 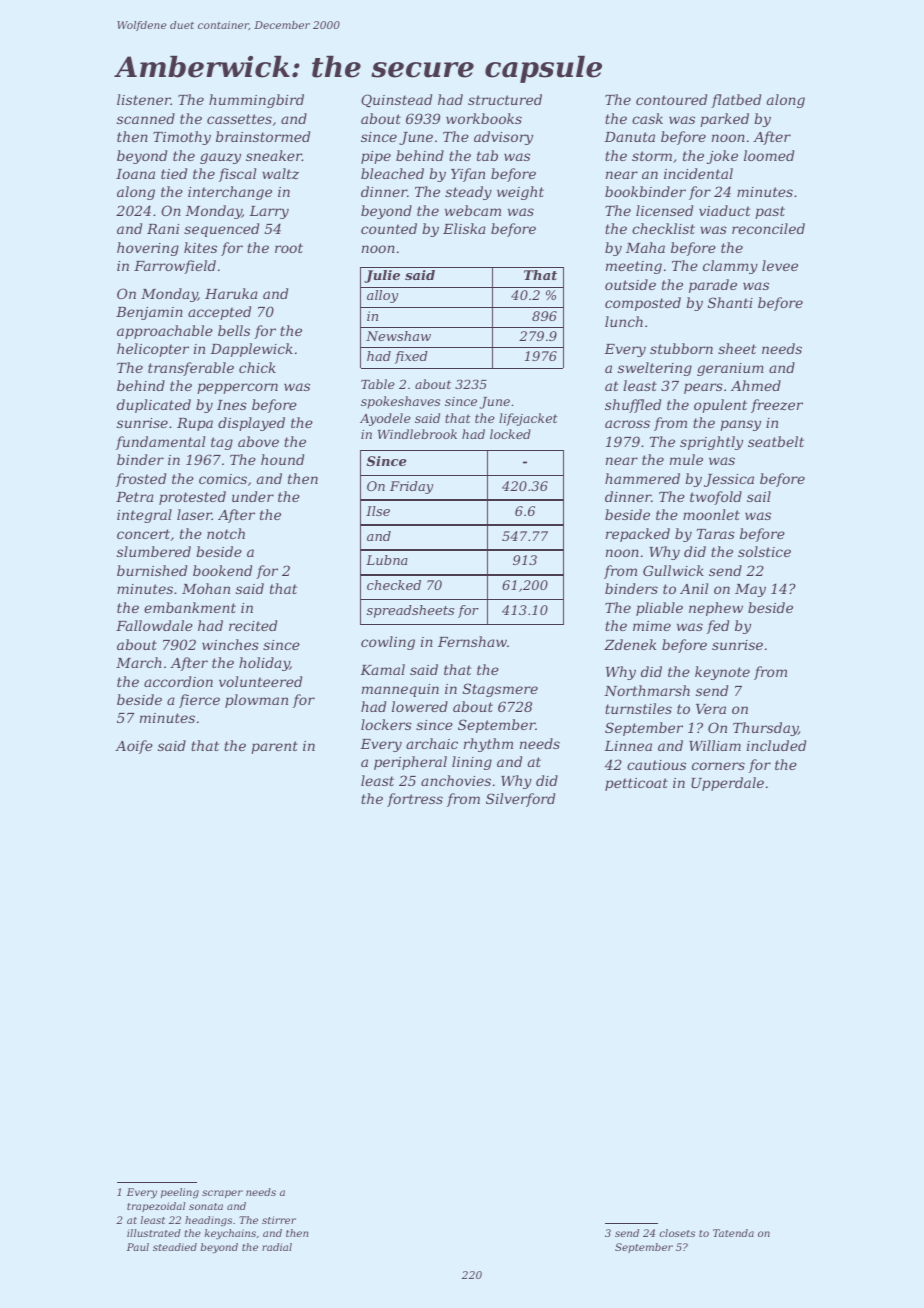 I want to click on hovering, so click(x=148, y=249).
